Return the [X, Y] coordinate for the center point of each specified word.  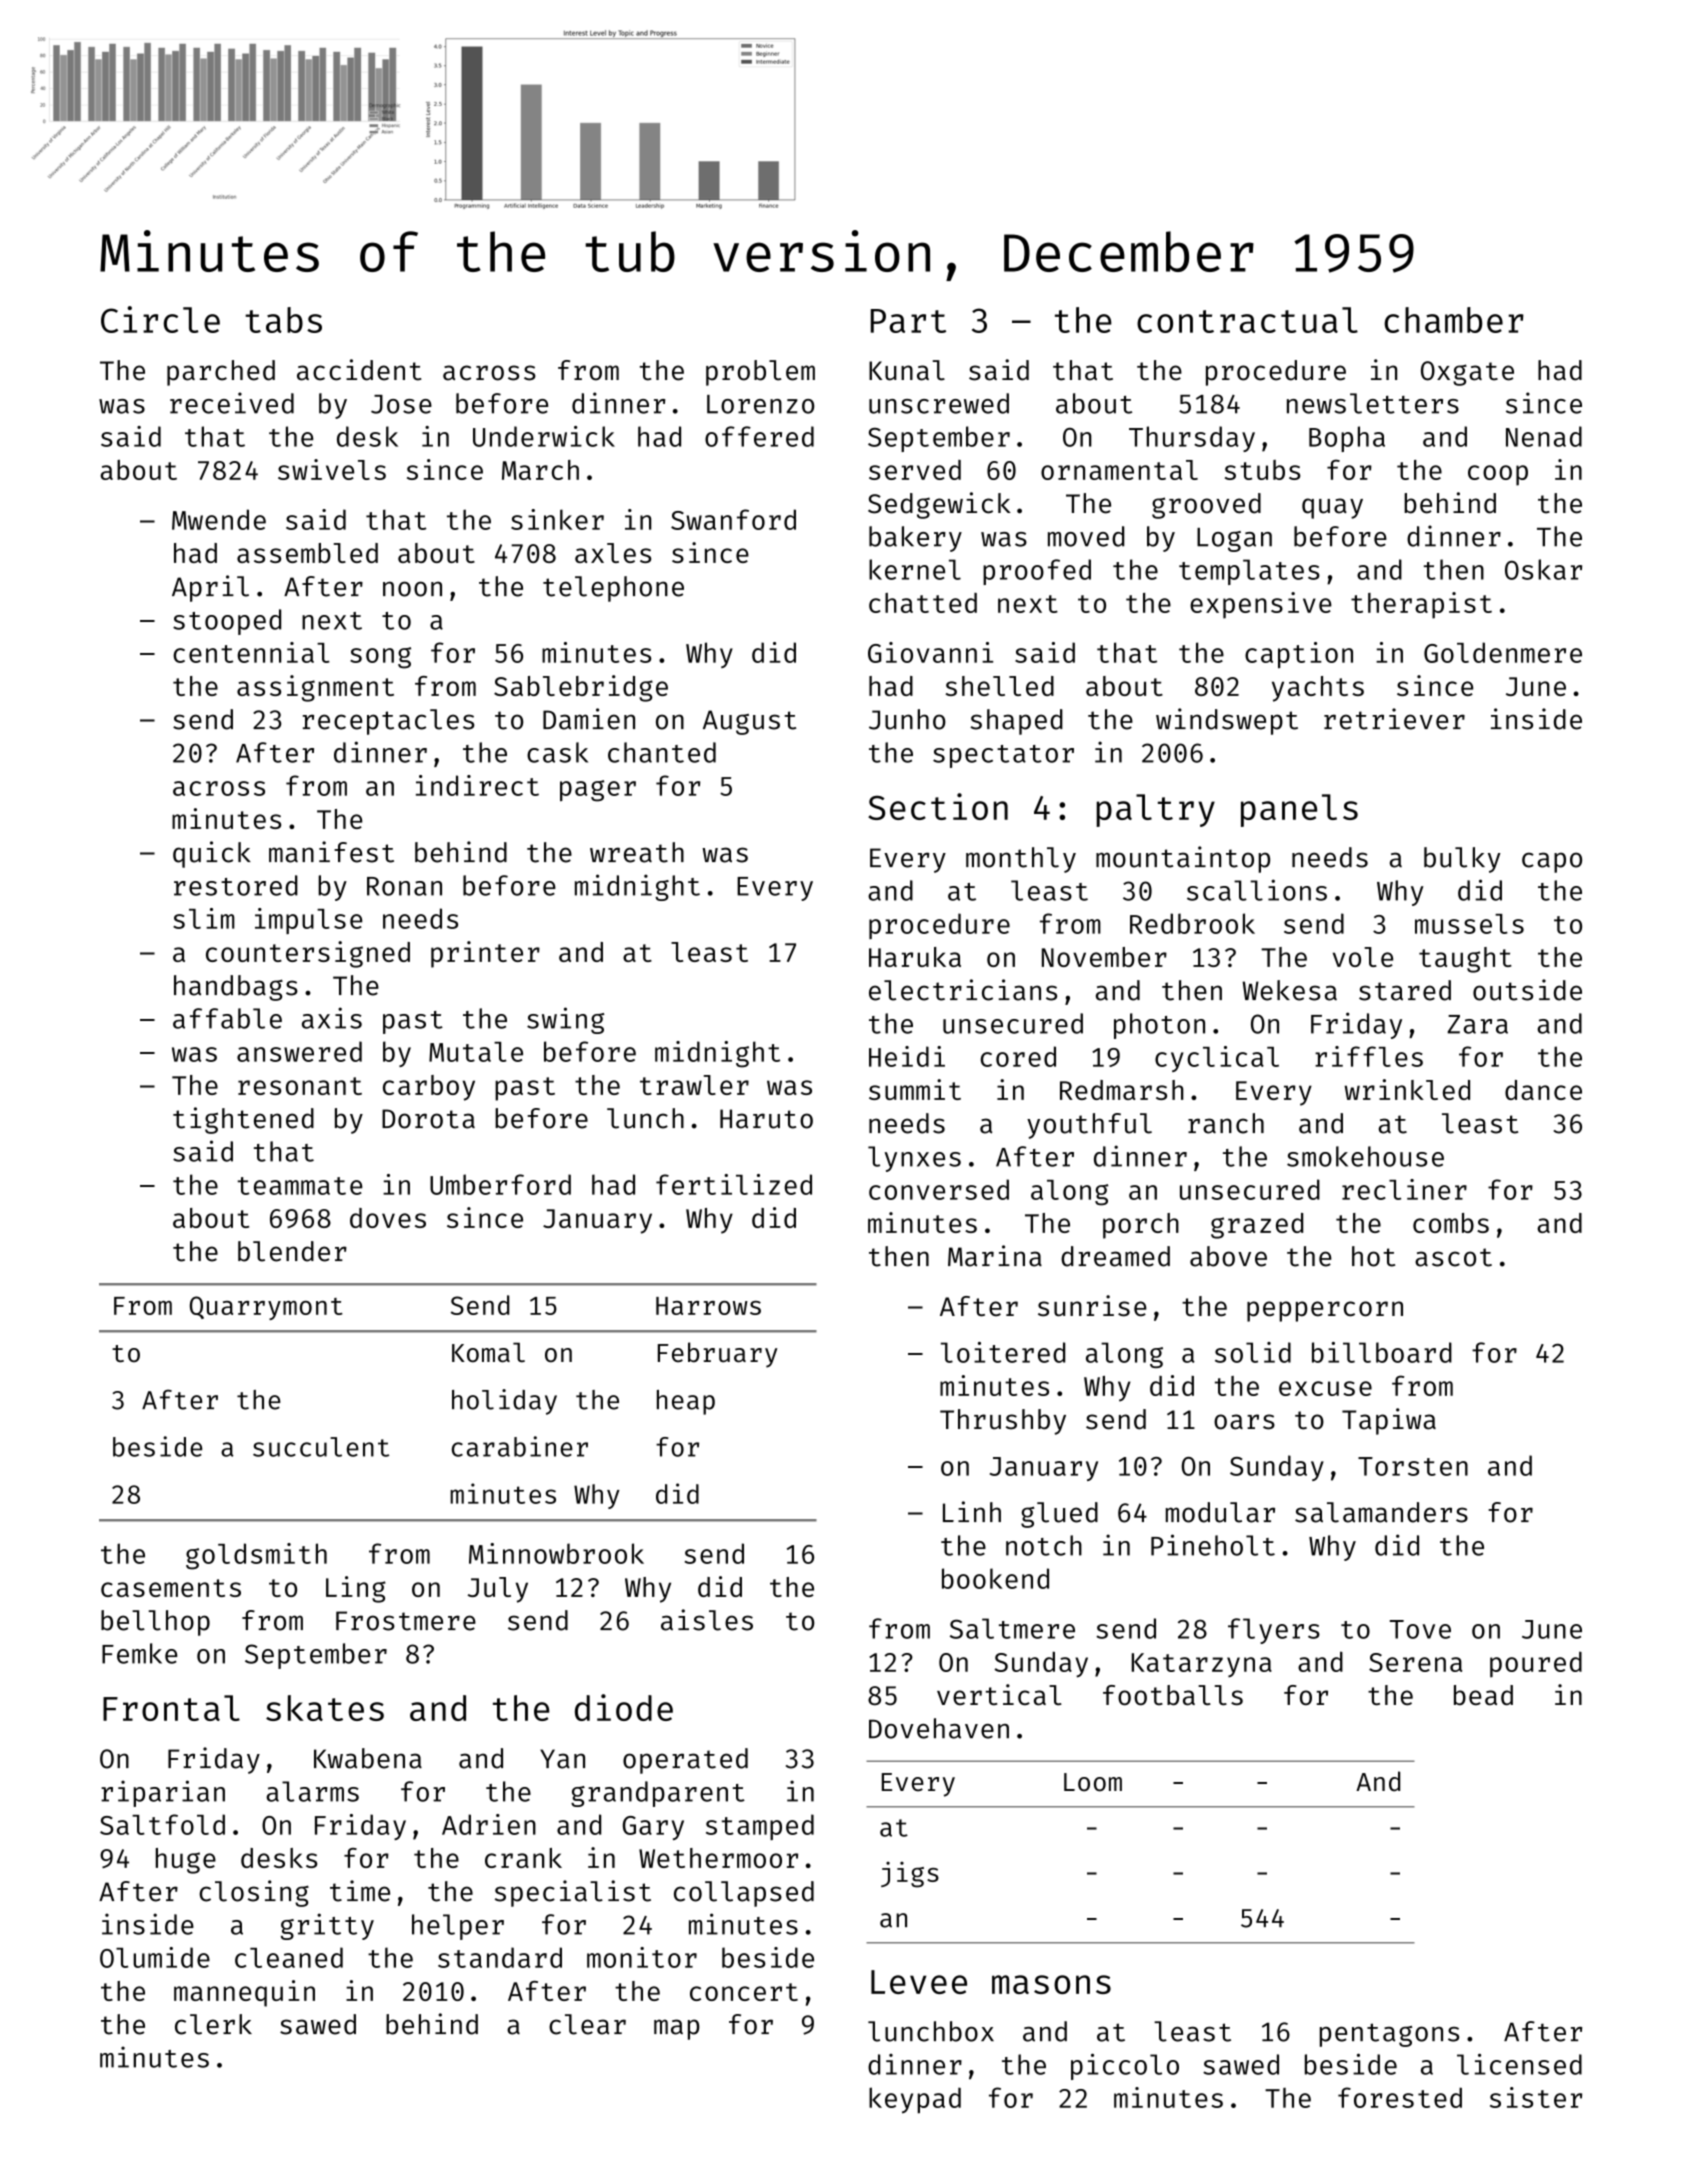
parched [221, 373]
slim [204, 918]
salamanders [1381, 1512]
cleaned [289, 1957]
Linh [972, 1511]
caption [1299, 655]
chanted [662, 752]
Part [908, 321]
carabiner [520, 1446]
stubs [1263, 470]
